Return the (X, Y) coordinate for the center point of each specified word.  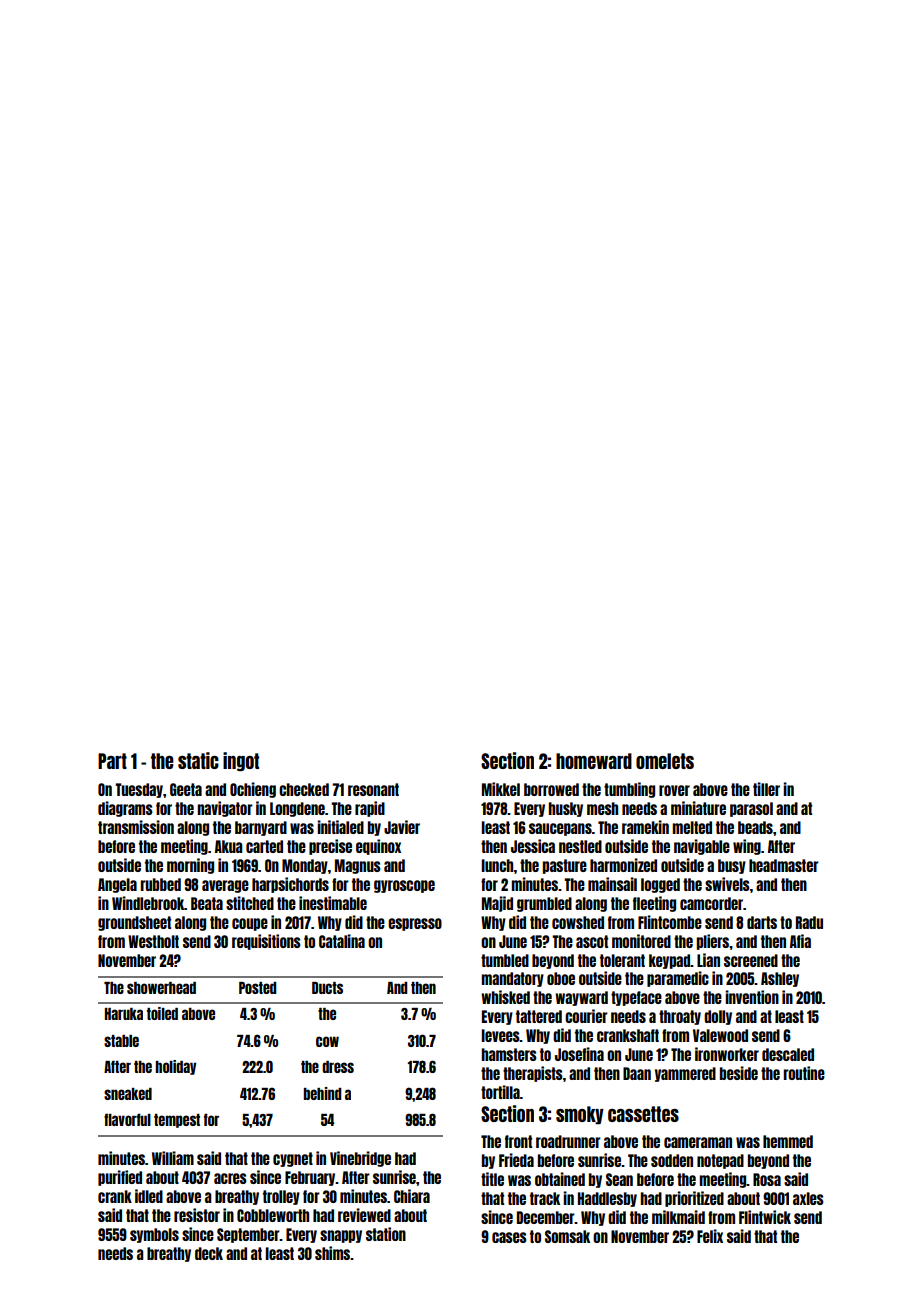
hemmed (788, 1141)
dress (338, 1067)
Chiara (412, 1196)
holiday (175, 1067)
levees (500, 1035)
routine (804, 1073)
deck (209, 1253)
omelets (665, 761)
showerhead (161, 988)
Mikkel (501, 789)
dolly (718, 1017)
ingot (241, 762)
